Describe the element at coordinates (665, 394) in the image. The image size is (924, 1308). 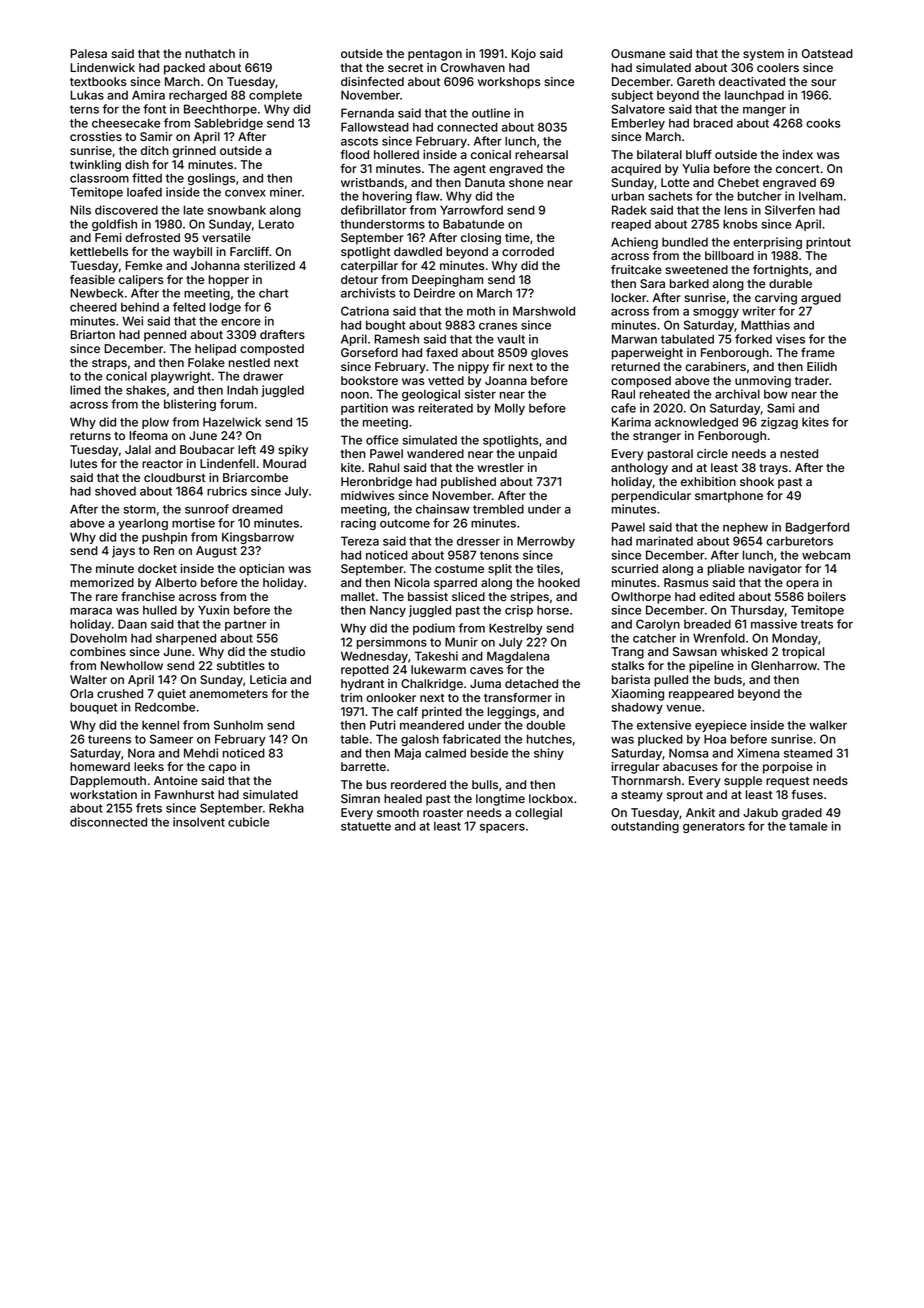
I see `reheated` at that location.
